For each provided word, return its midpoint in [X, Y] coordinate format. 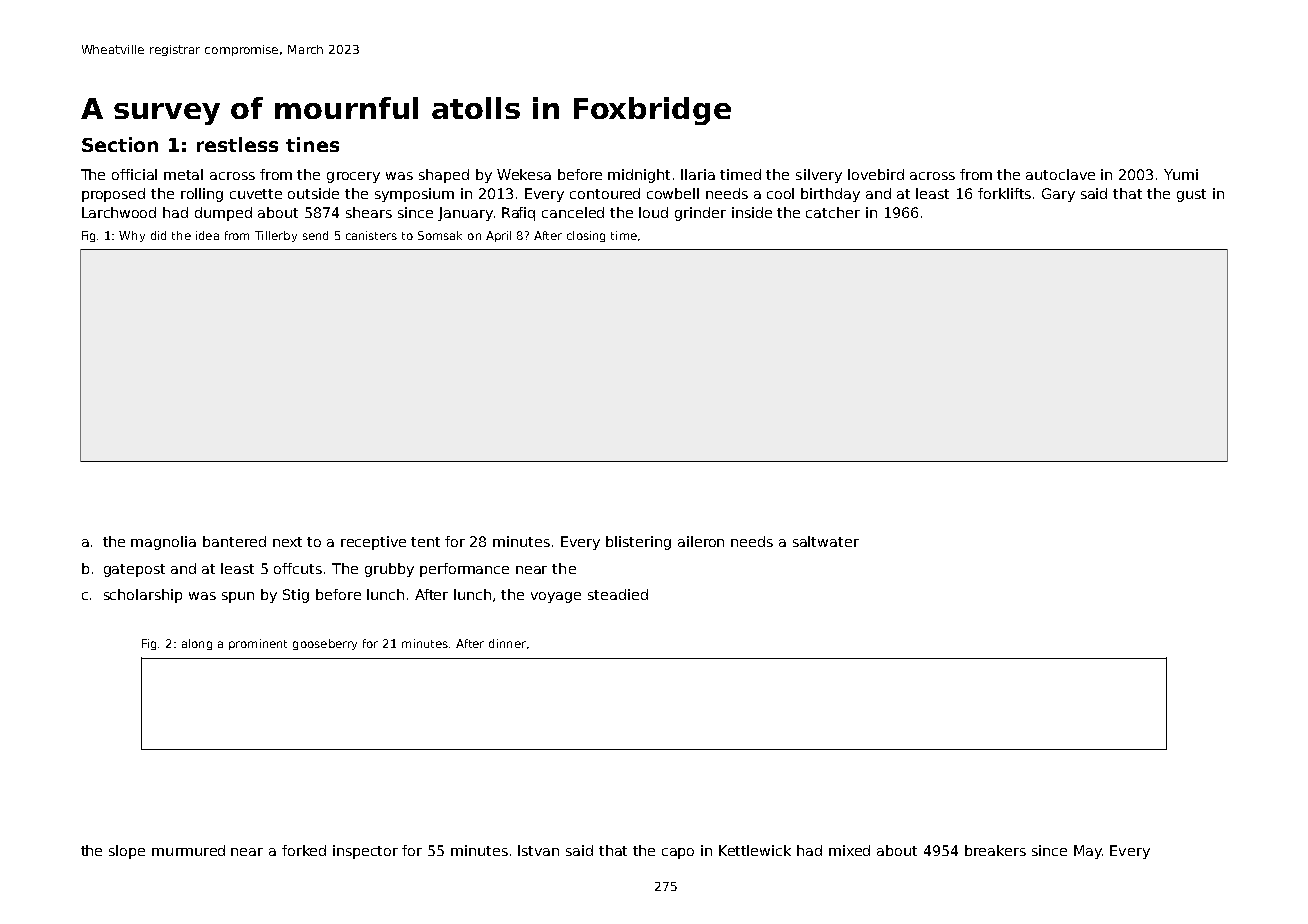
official [134, 174]
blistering [638, 543]
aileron [701, 541]
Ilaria [698, 174]
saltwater [826, 541]
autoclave [1060, 174]
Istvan [538, 850]
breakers [995, 850]
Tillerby [276, 236]
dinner [507, 643]
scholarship [143, 596]
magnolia [163, 543]
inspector [365, 852]
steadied [618, 594]
